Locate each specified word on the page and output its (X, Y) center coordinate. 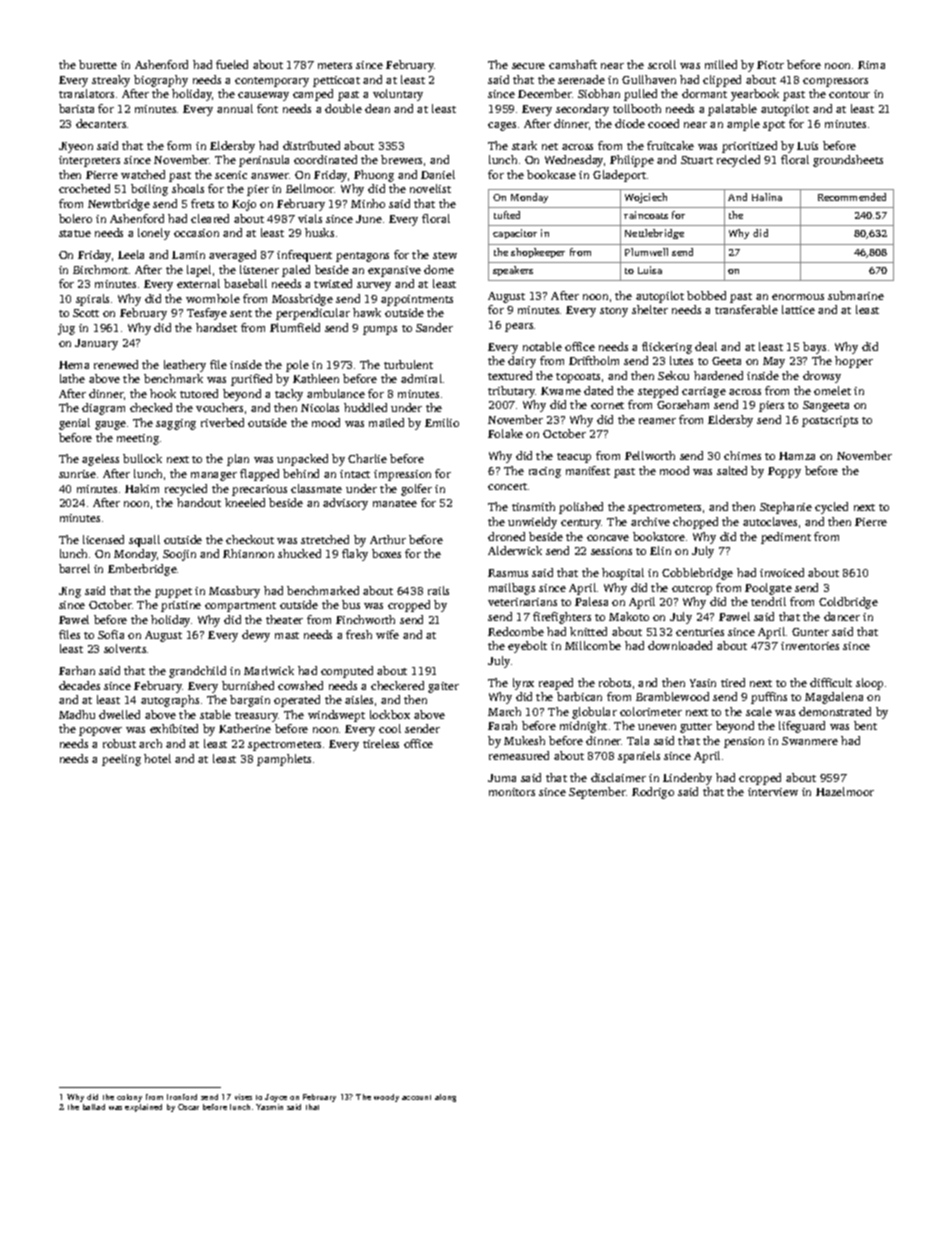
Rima (871, 65)
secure (528, 66)
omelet (832, 390)
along (445, 1098)
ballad (94, 1107)
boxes (386, 553)
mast (287, 635)
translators (86, 93)
